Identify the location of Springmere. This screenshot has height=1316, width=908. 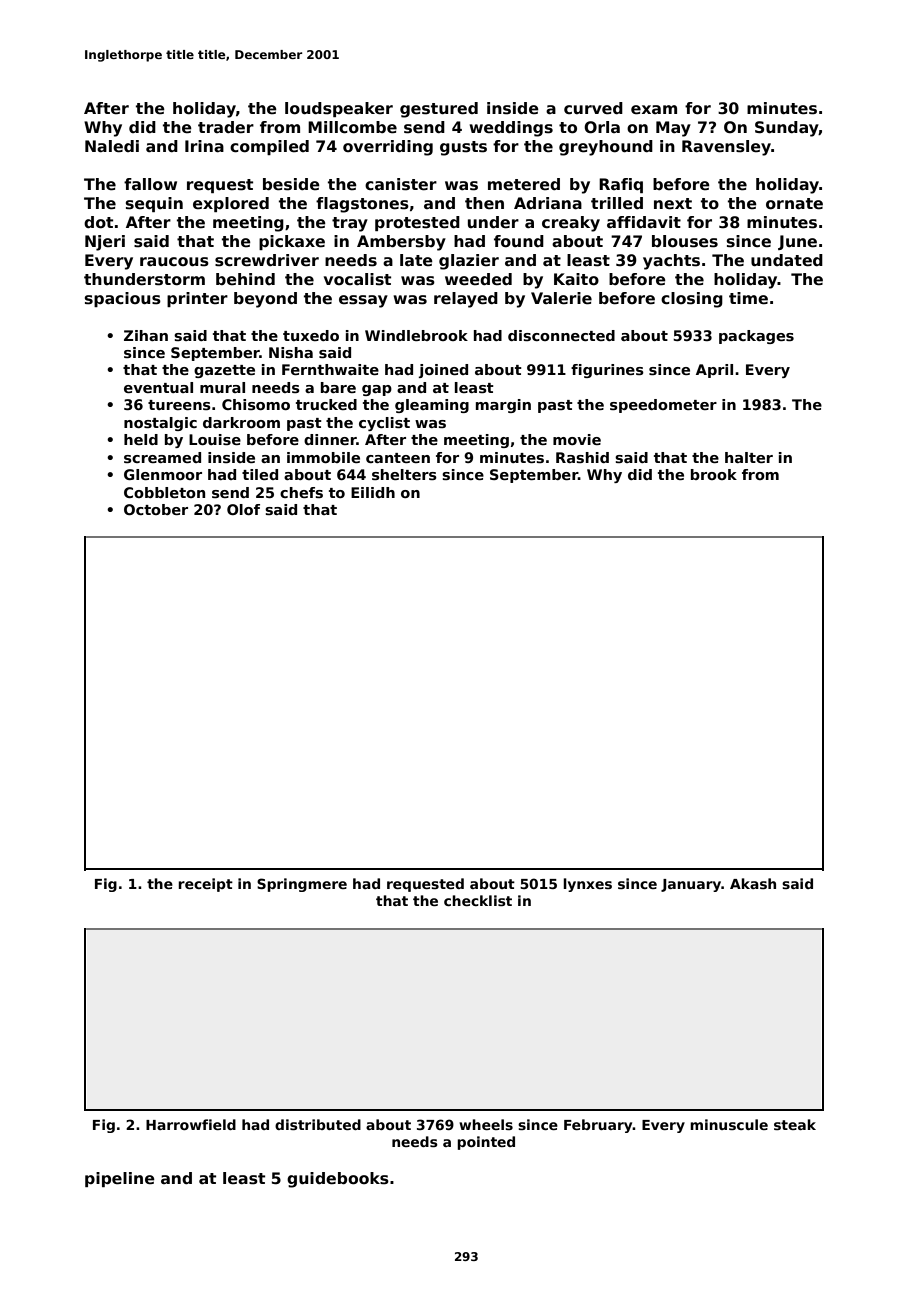
(302, 885).
